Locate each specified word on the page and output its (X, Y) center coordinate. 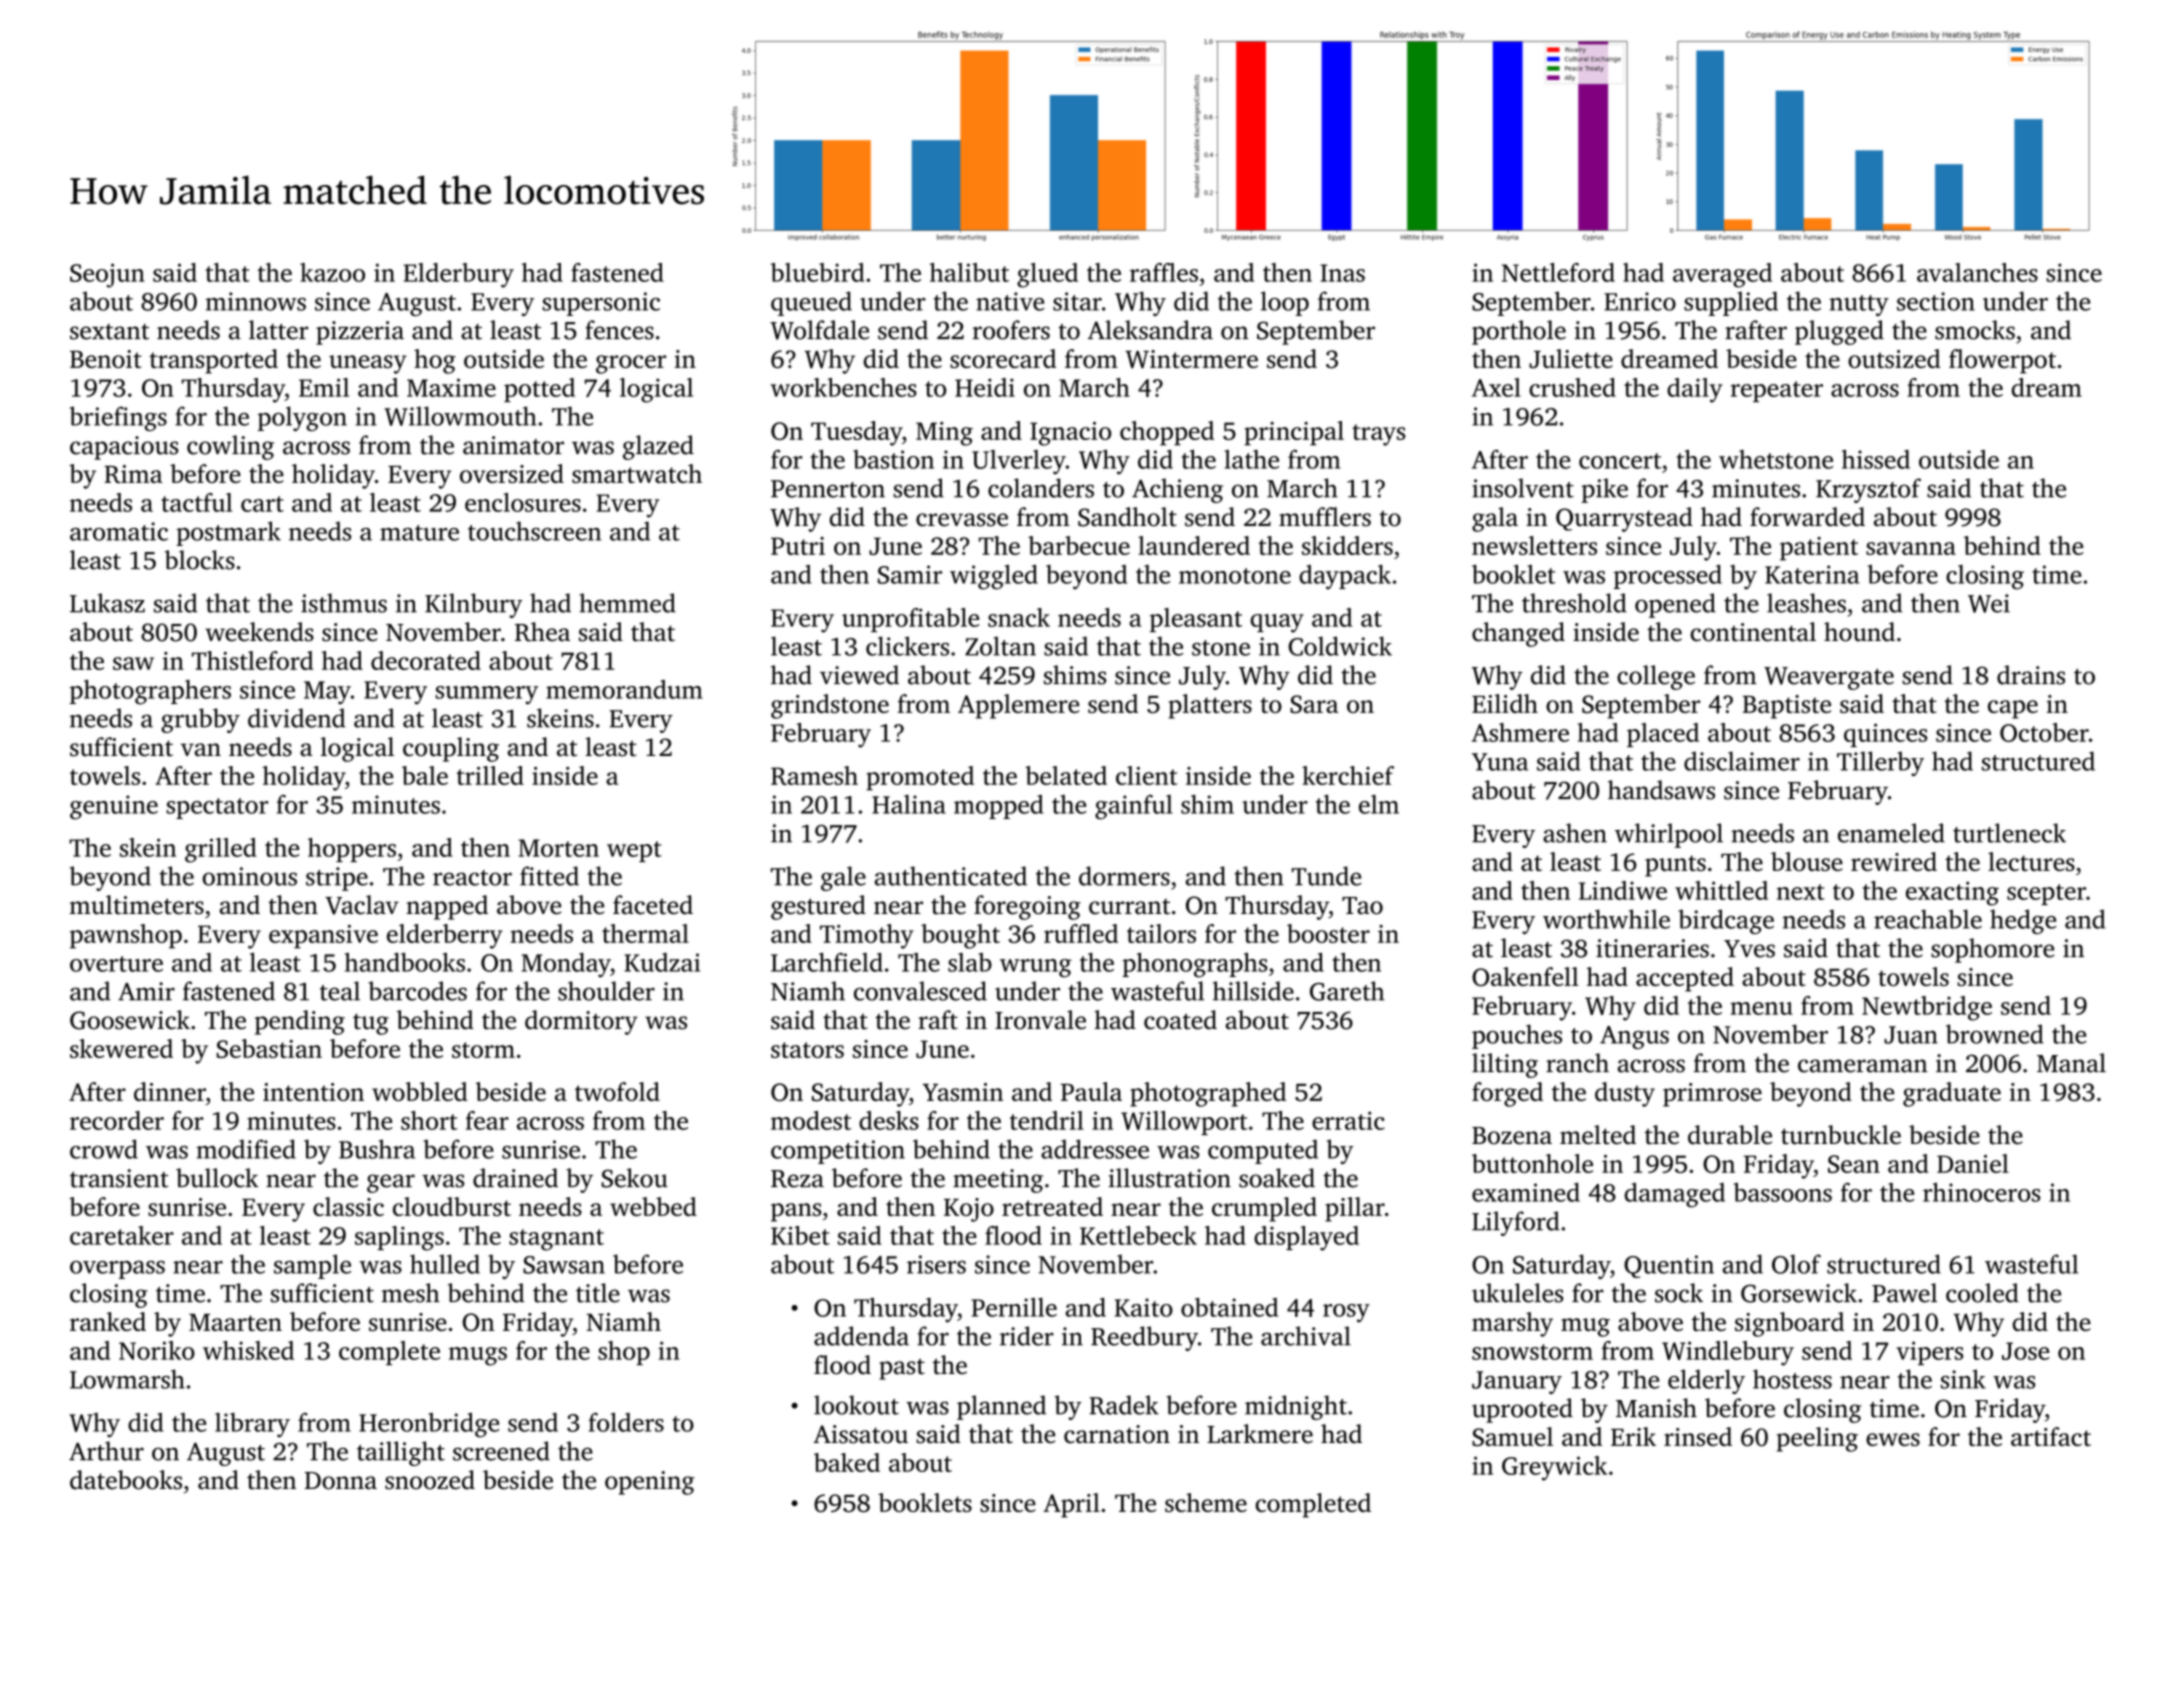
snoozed (430, 1480)
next (1801, 892)
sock (1679, 1293)
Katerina (1812, 574)
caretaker (122, 1235)
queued (811, 303)
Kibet (800, 1235)
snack (1019, 617)
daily (1695, 390)
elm (1379, 804)
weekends (259, 632)
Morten (558, 848)
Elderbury (459, 275)
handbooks (405, 962)
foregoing (1027, 907)
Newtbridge (1927, 1008)
